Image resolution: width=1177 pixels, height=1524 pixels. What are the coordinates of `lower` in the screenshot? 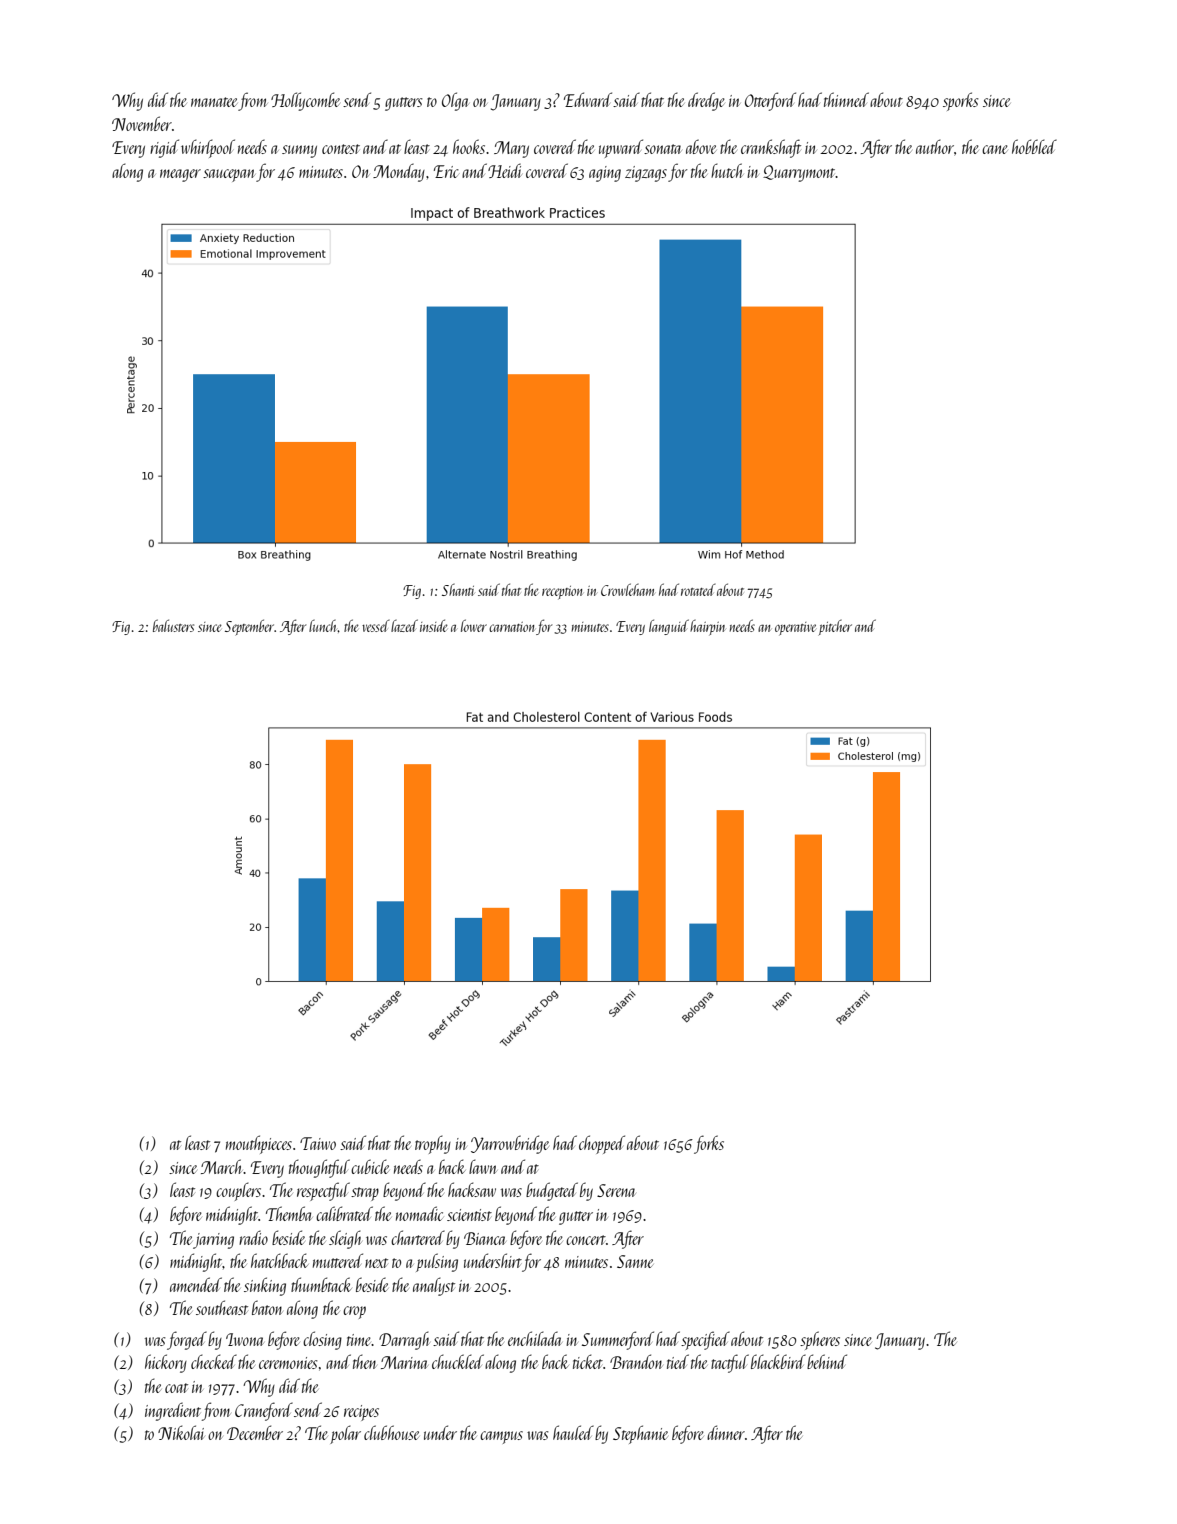 It's located at (474, 625).
